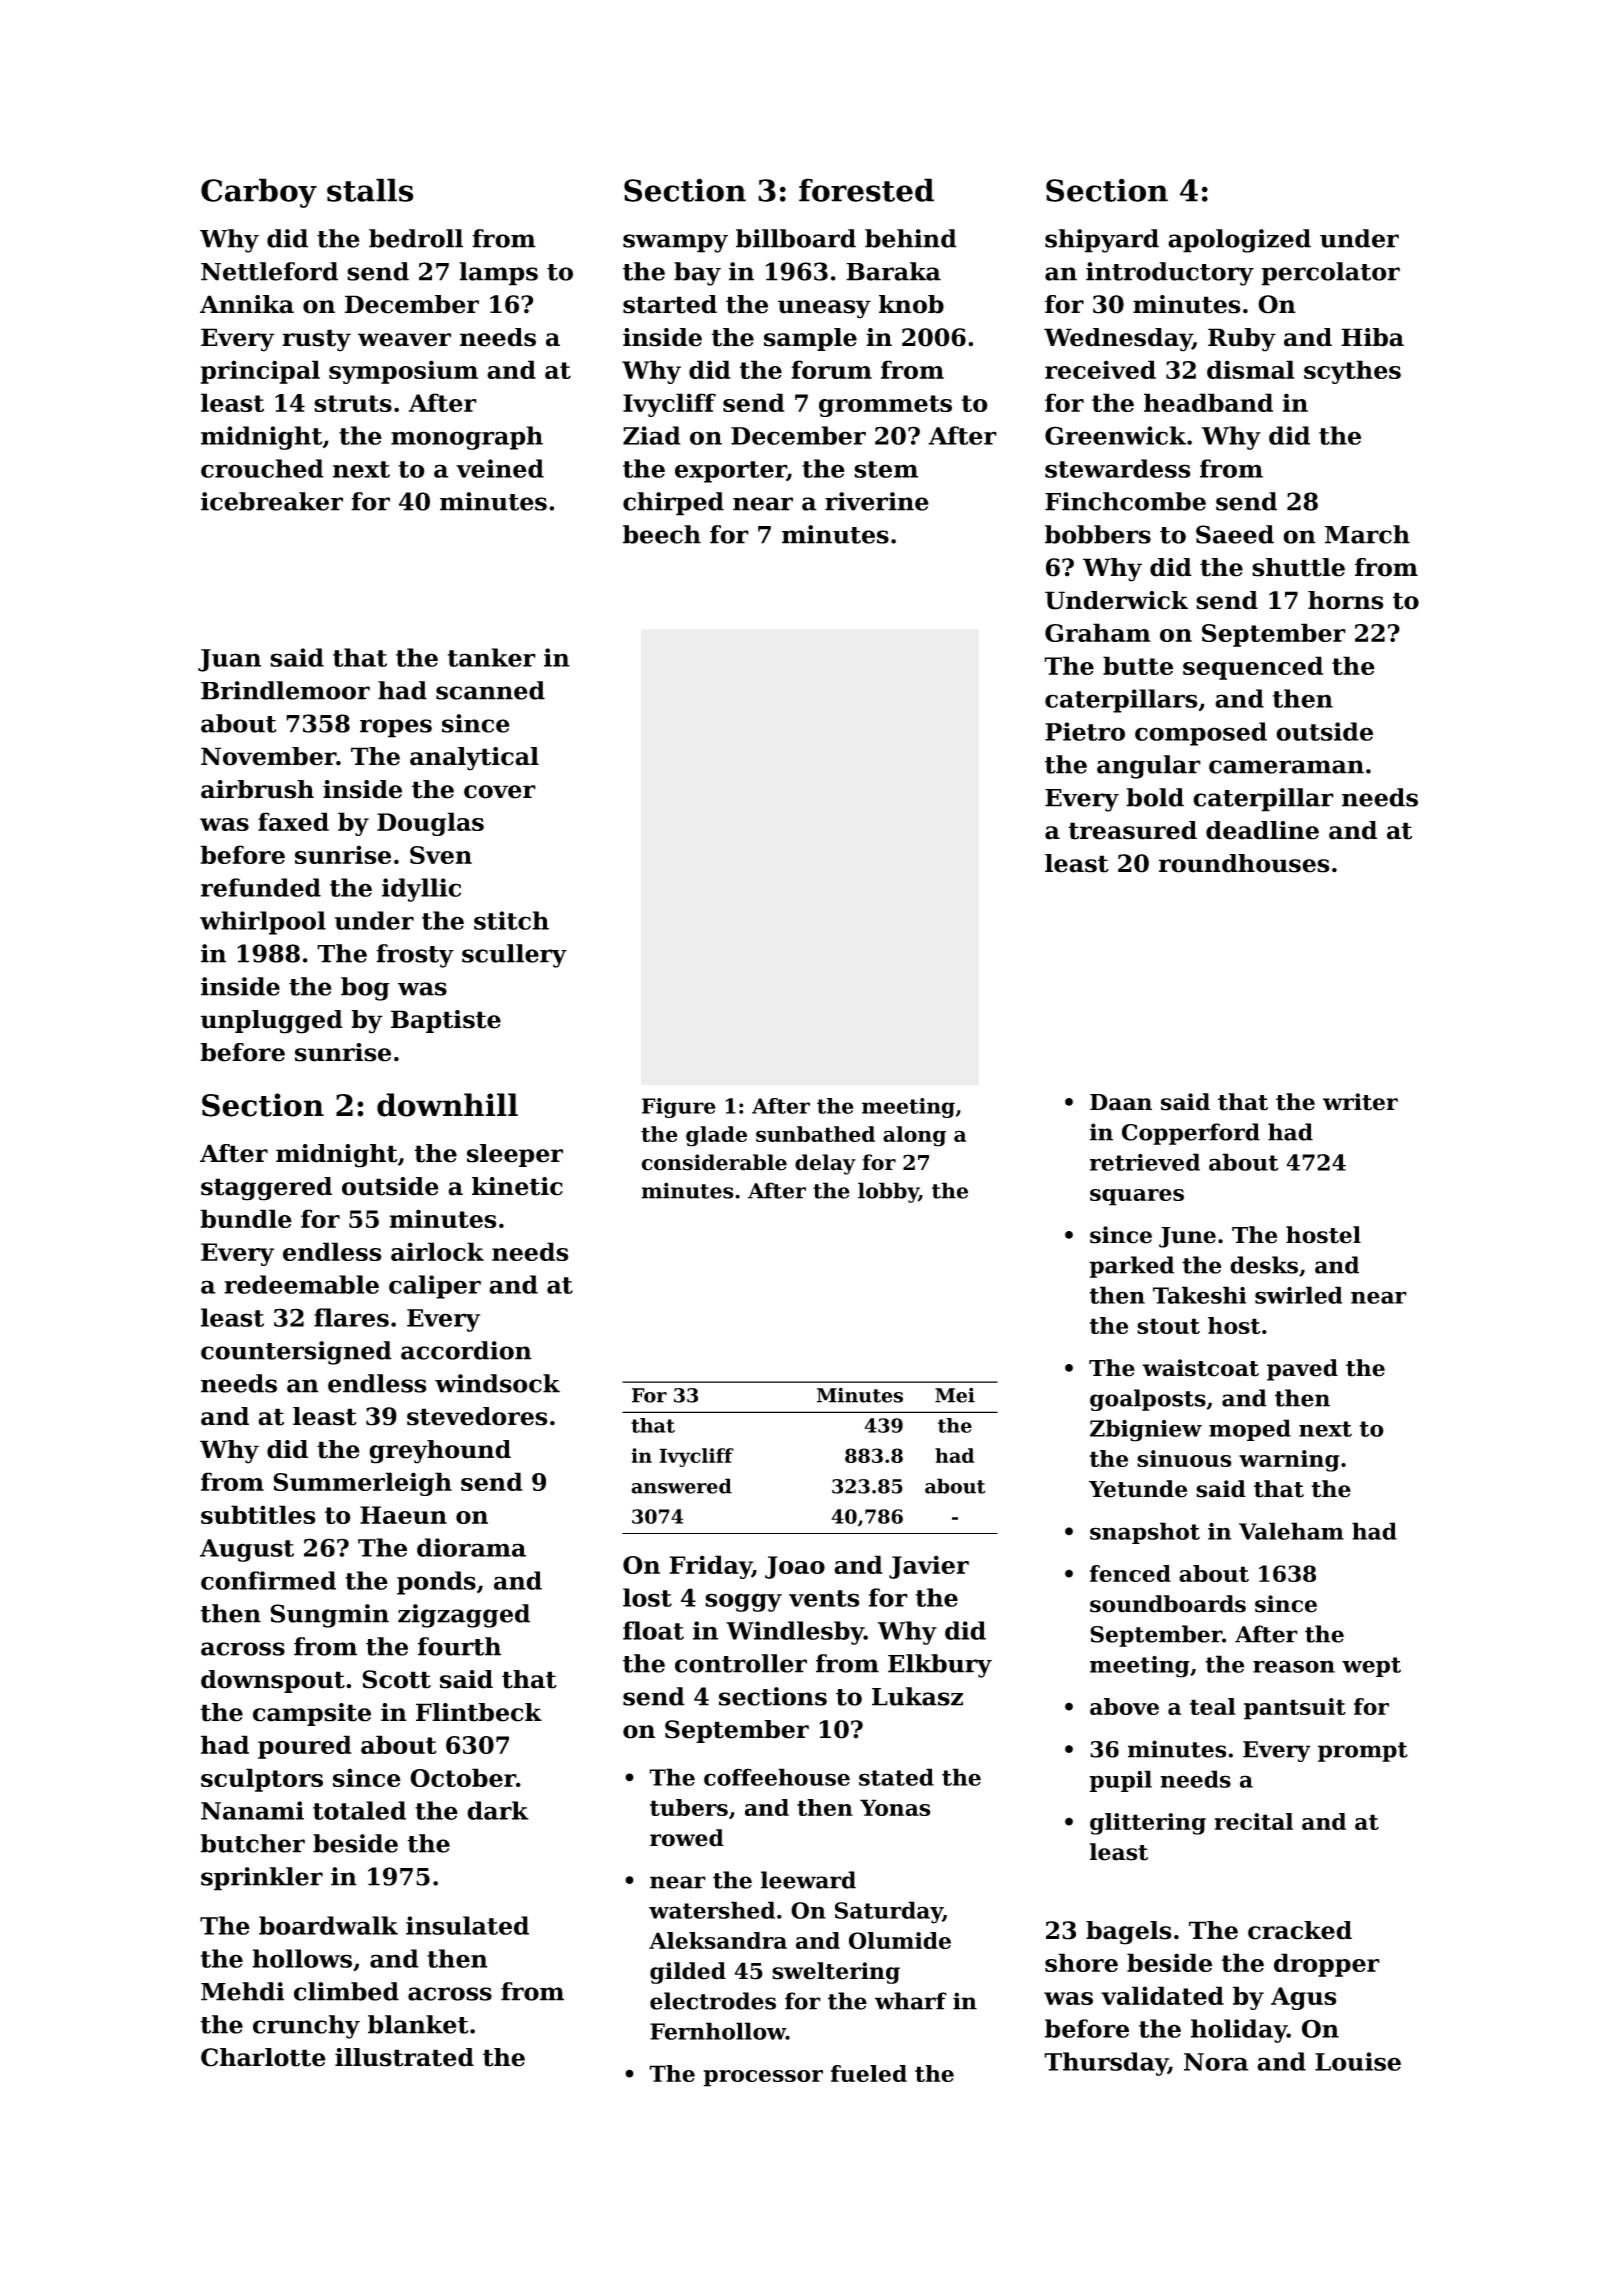  Describe the element at coordinates (1118, 340) in the document. I see `Wednesday` at that location.
